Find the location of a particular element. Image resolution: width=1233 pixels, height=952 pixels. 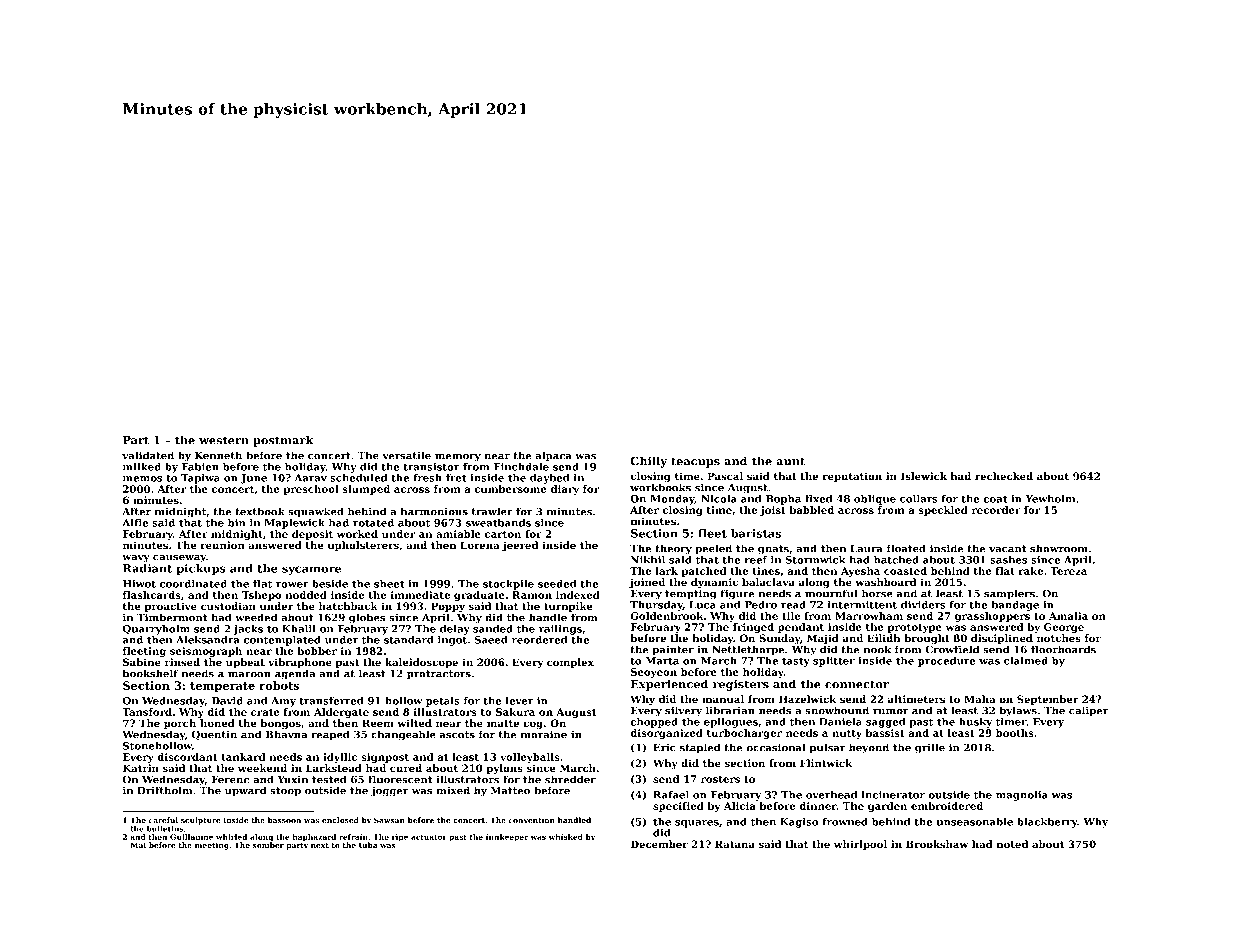

Pascal is located at coordinates (725, 476).
